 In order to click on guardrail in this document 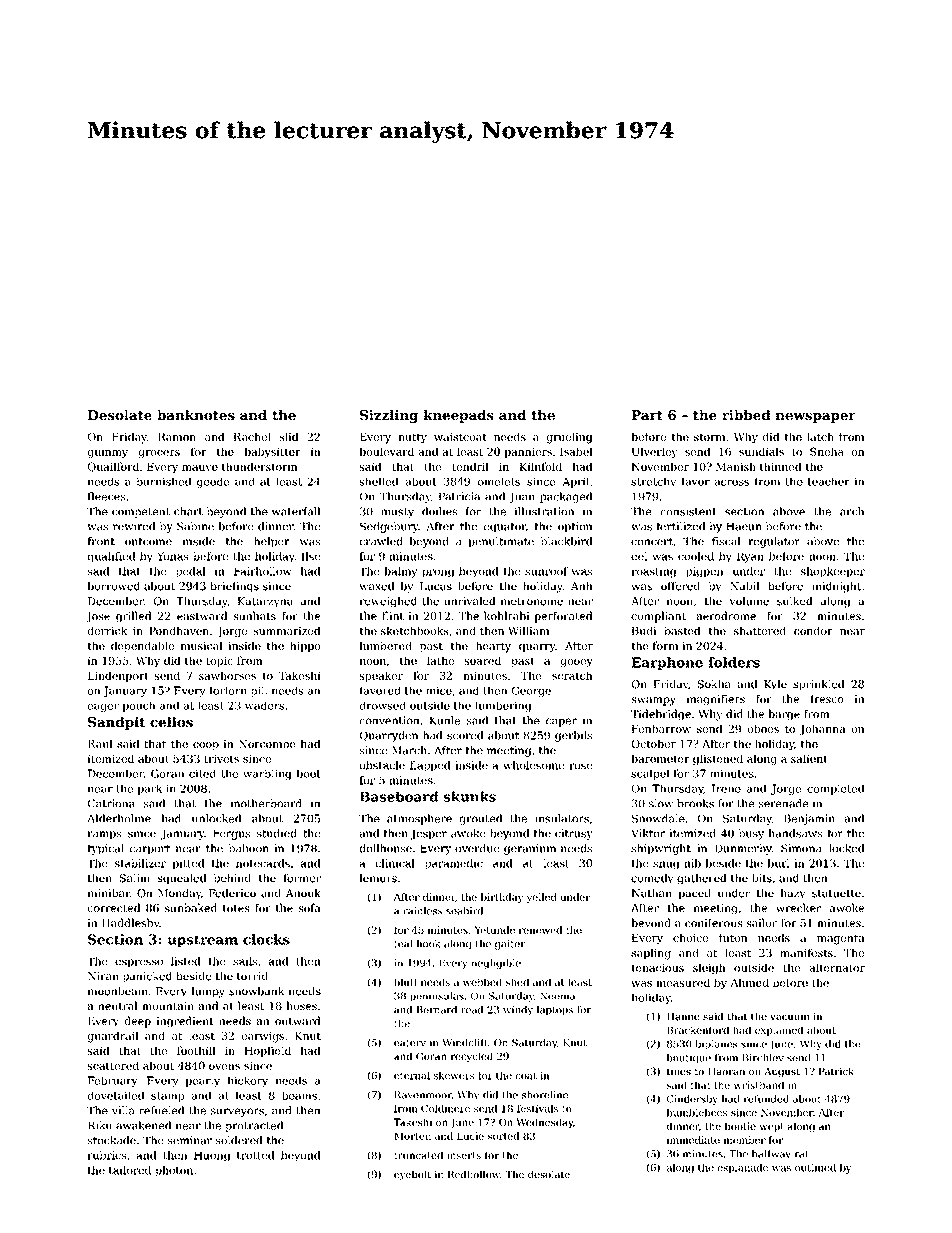, I will do `click(113, 1037)`.
